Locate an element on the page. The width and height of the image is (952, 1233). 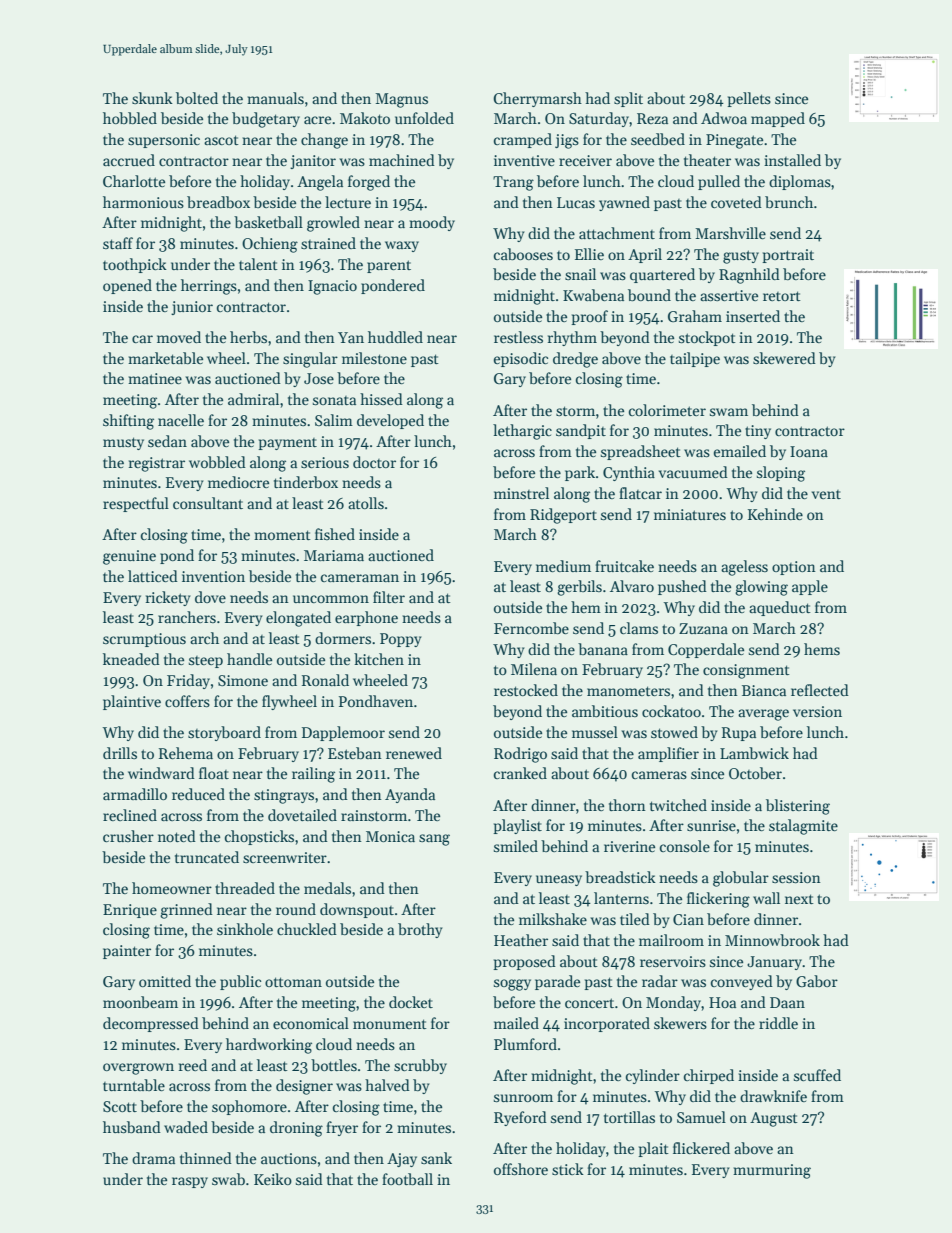
pellets is located at coordinates (749, 99).
